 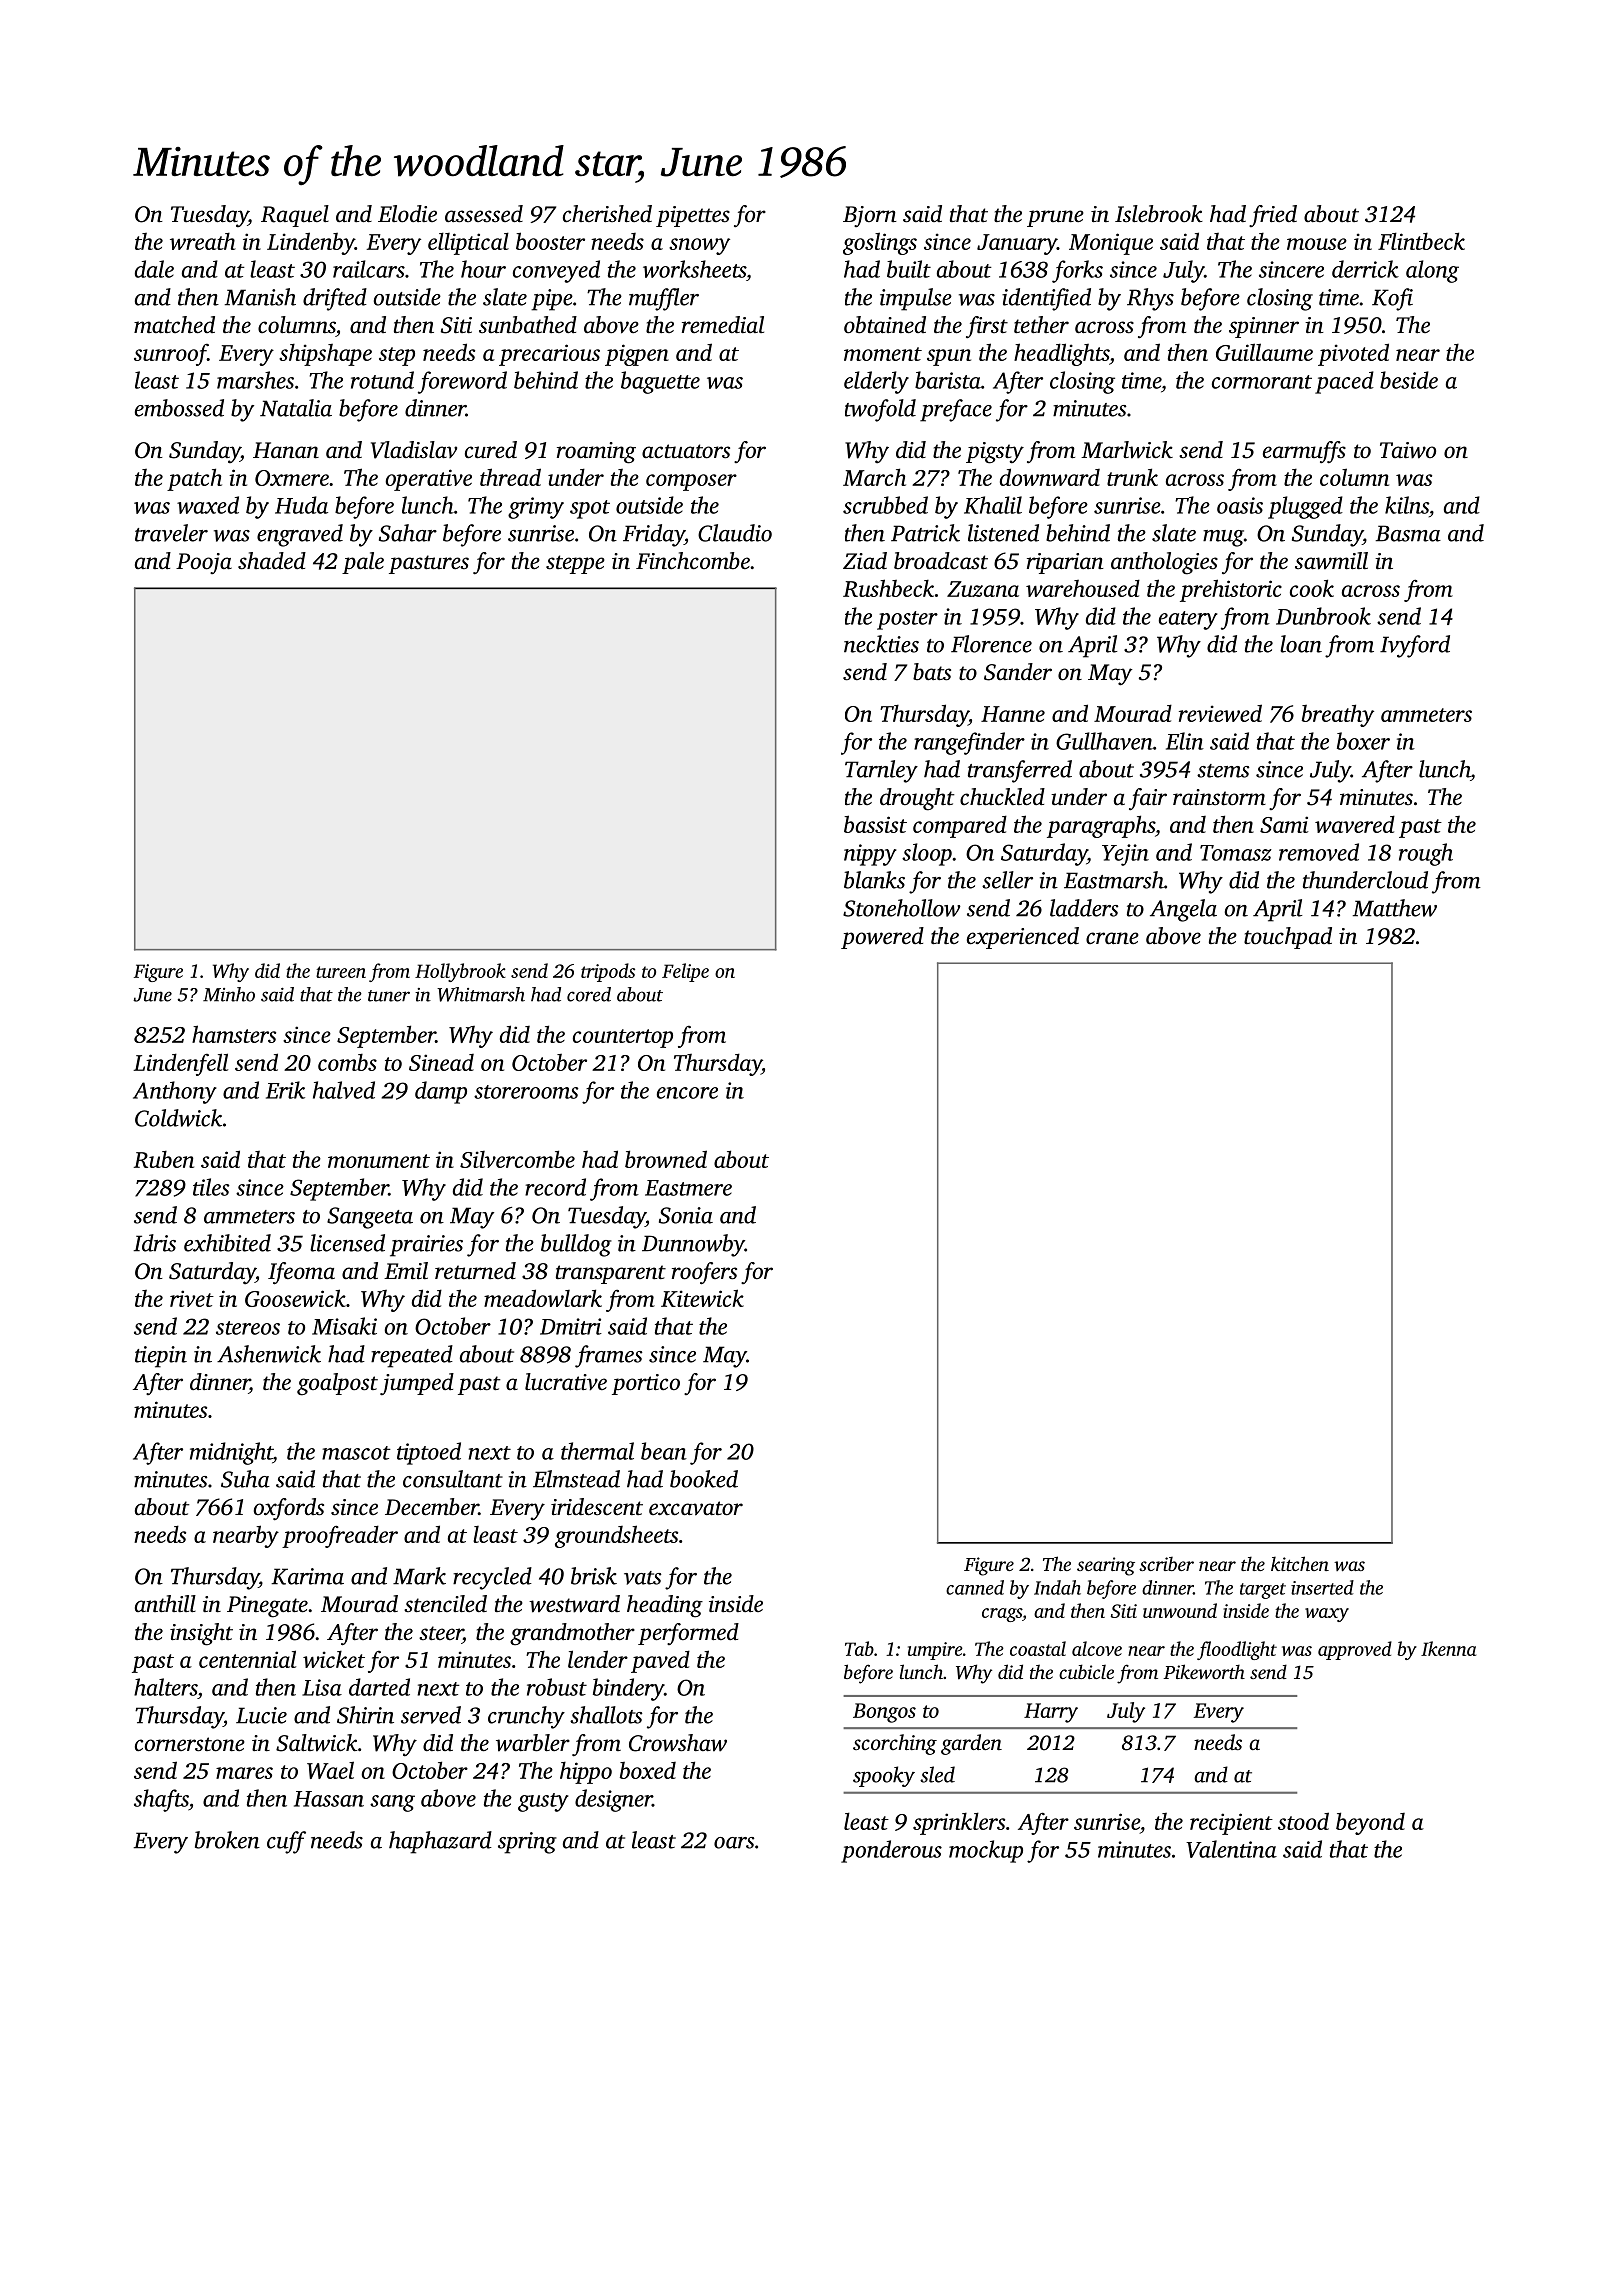 I want to click on Ikenna, so click(x=1448, y=1648).
